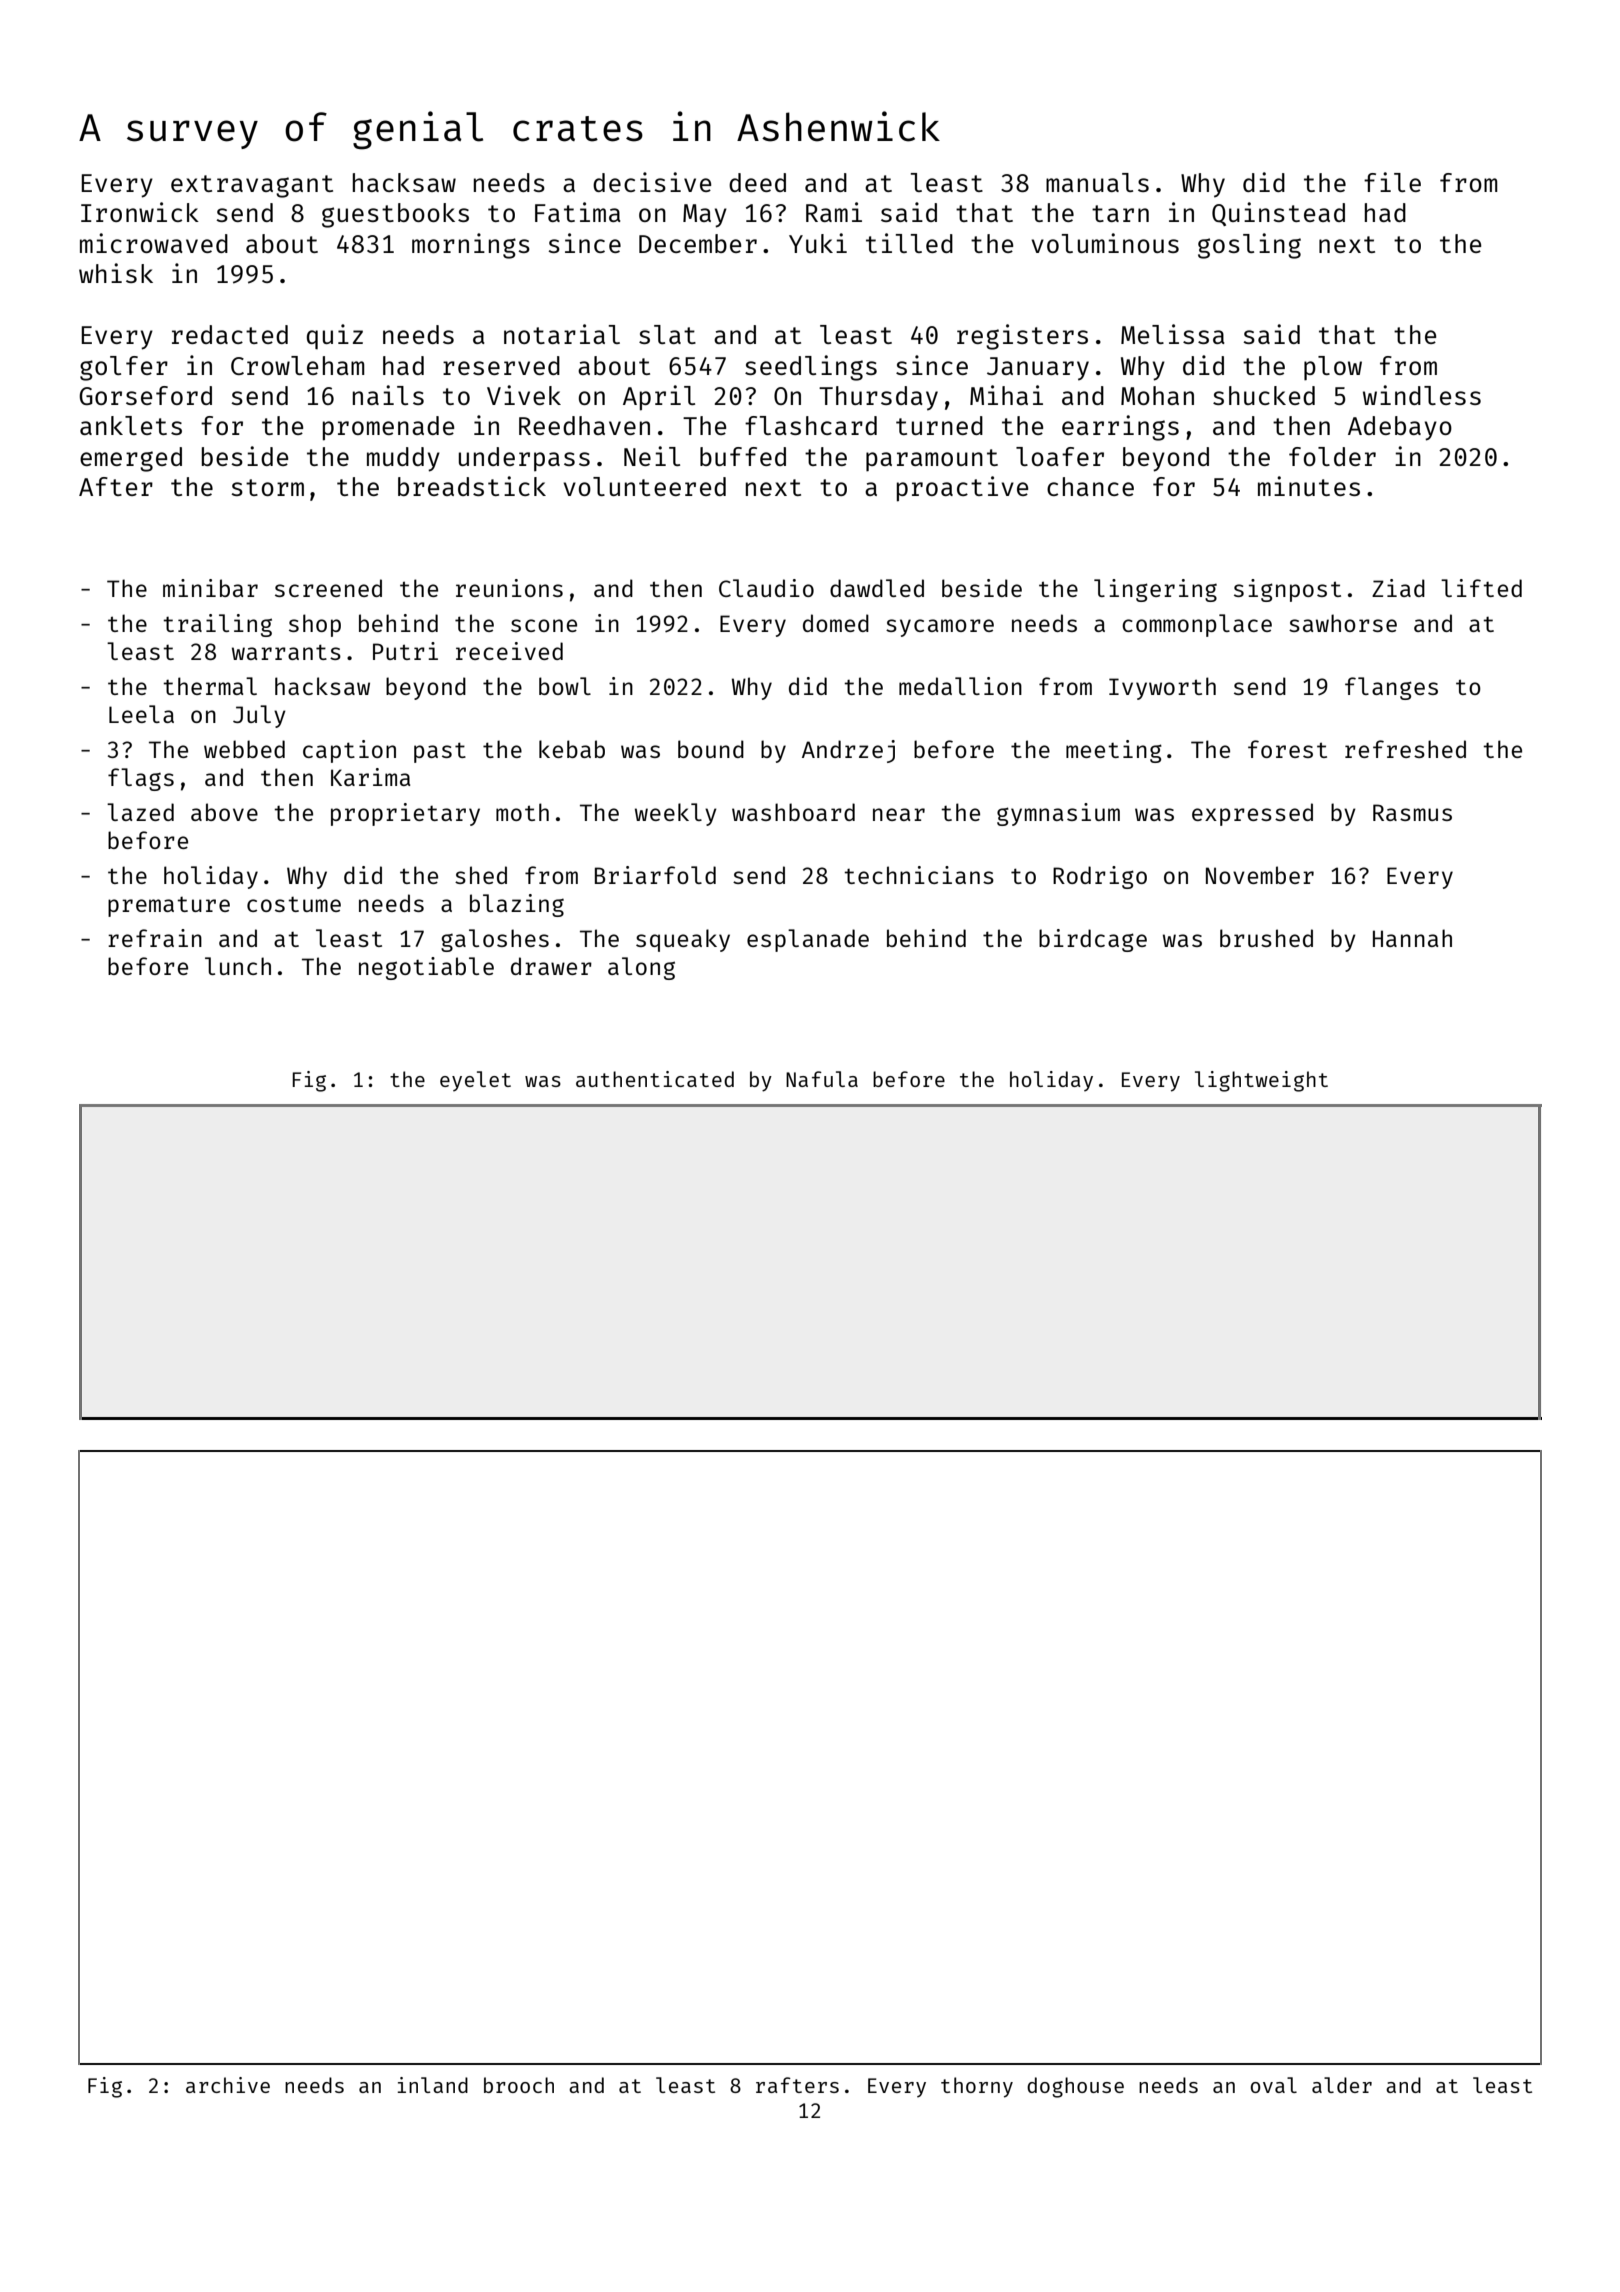 The height and width of the document is (2292, 1620). Describe the element at coordinates (475, 1081) in the document. I see `eyelet` at that location.
